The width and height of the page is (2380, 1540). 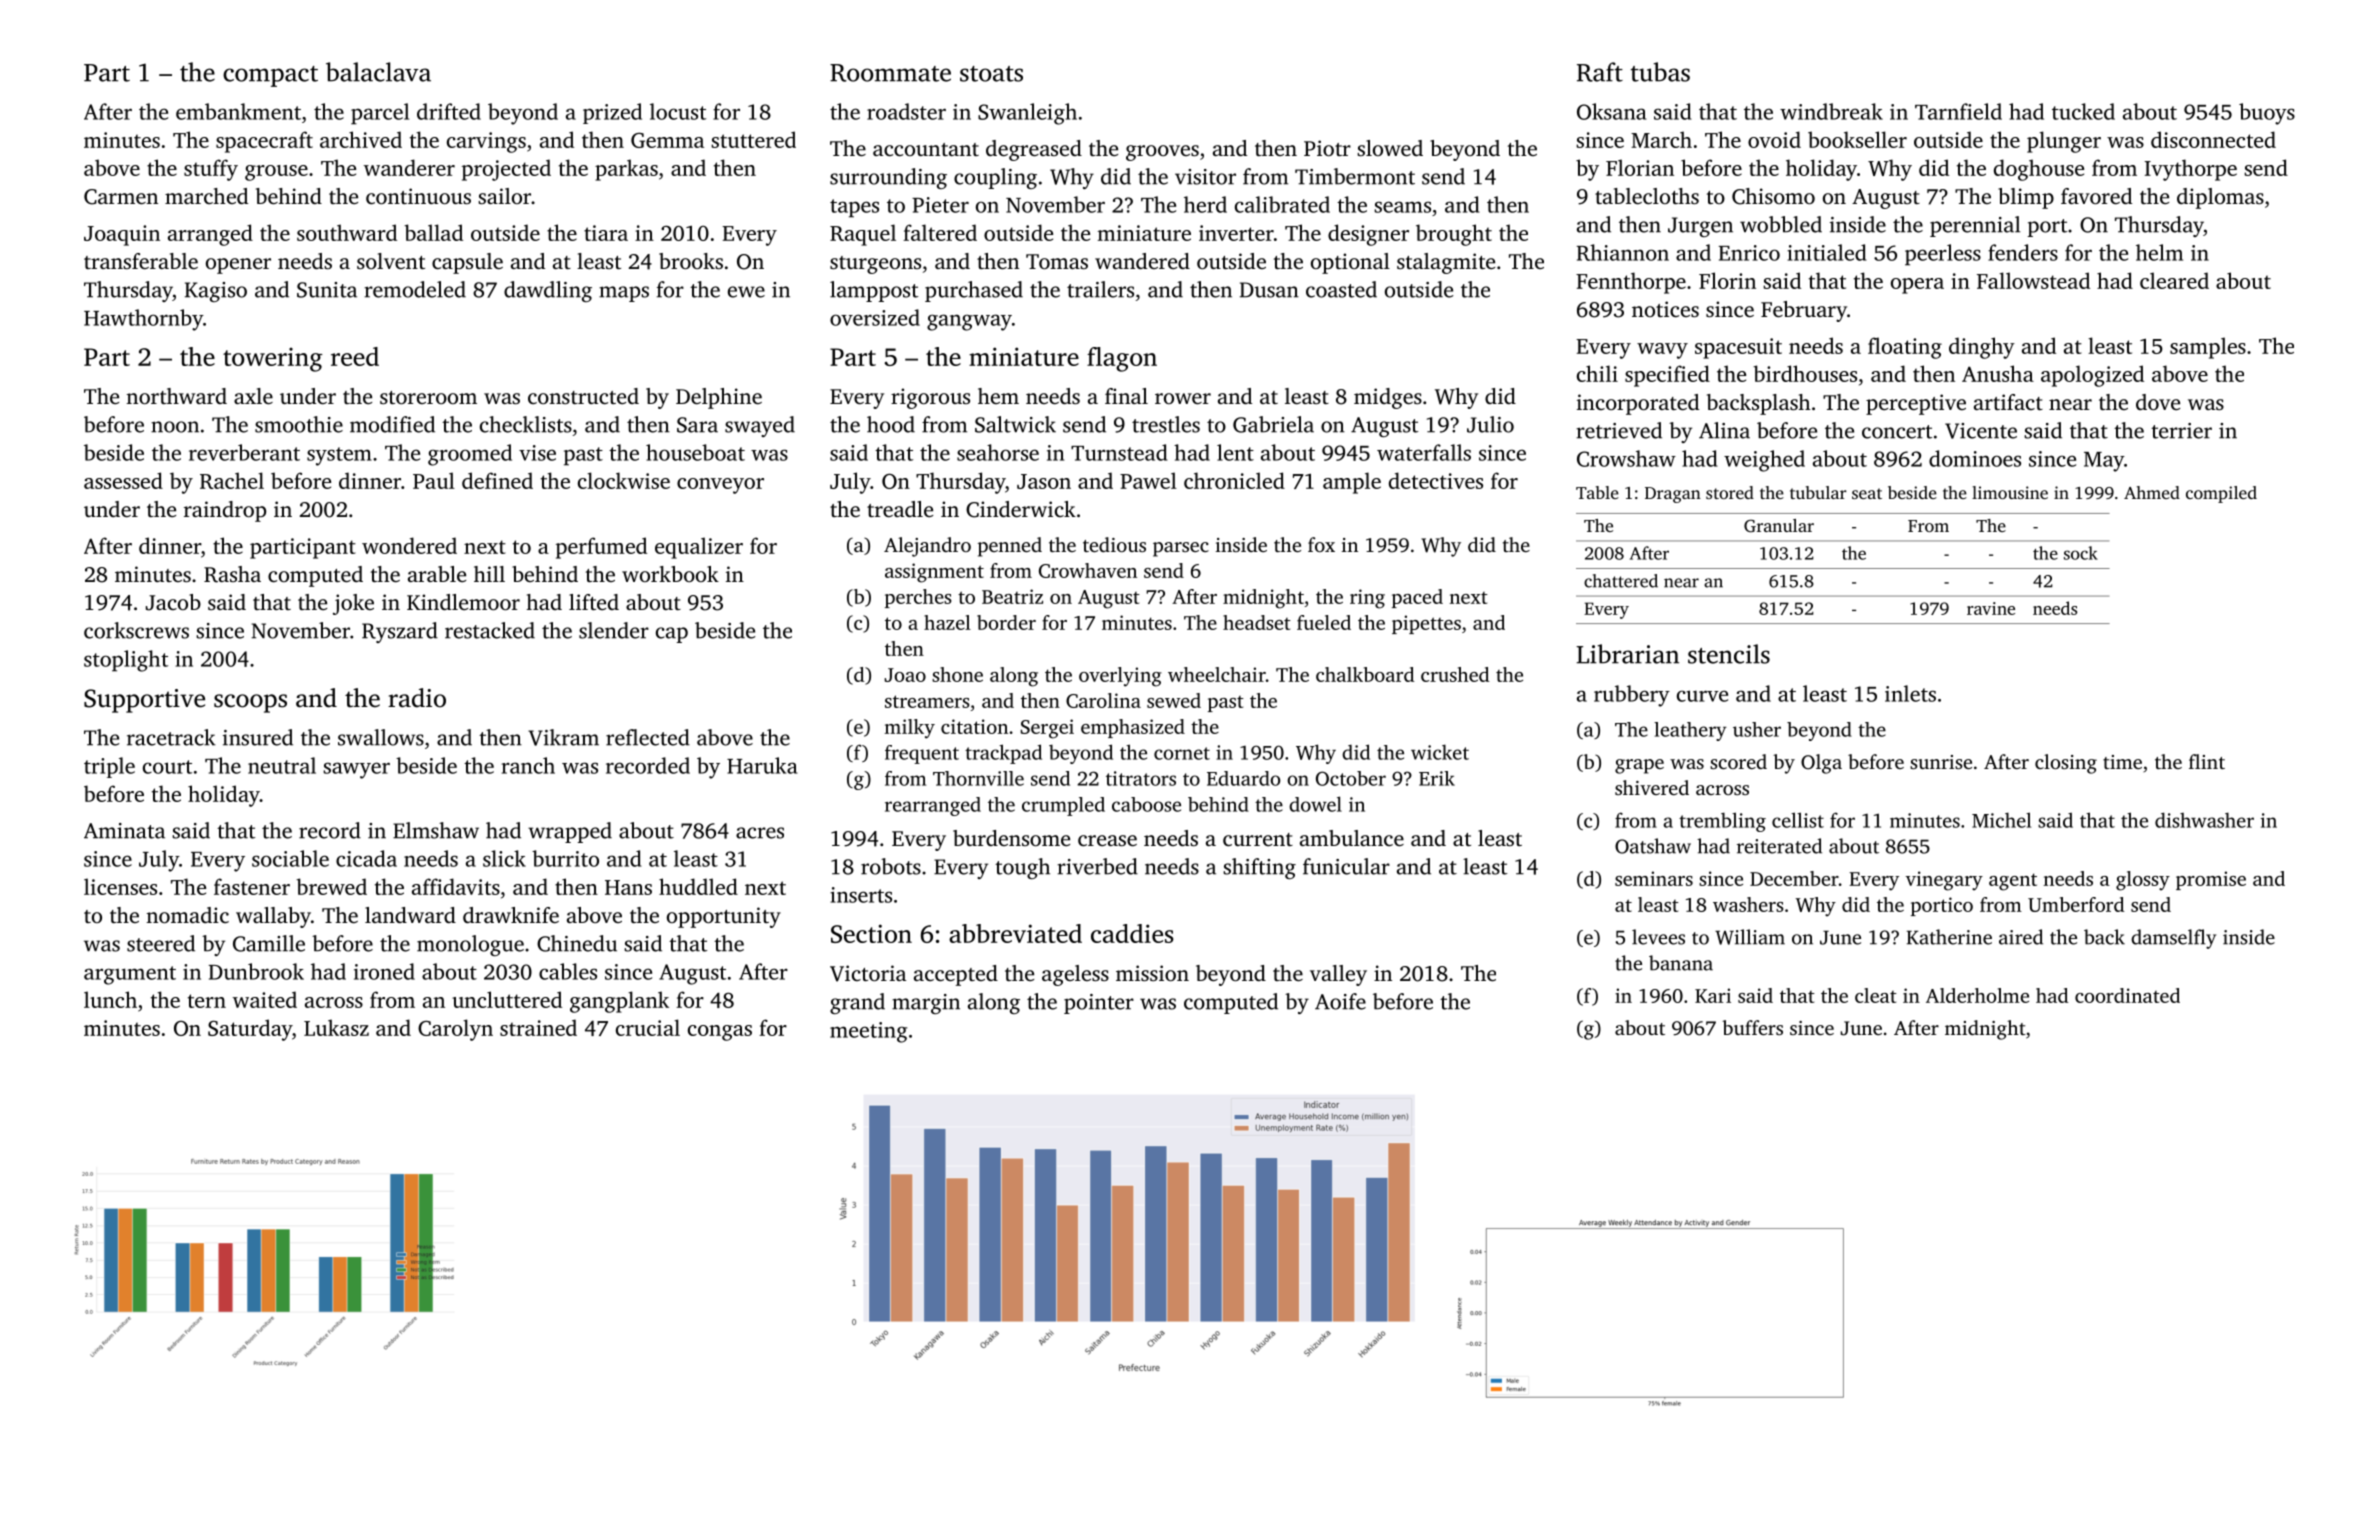 What do you see at coordinates (2181, 431) in the page?
I see `terrier` at bounding box center [2181, 431].
